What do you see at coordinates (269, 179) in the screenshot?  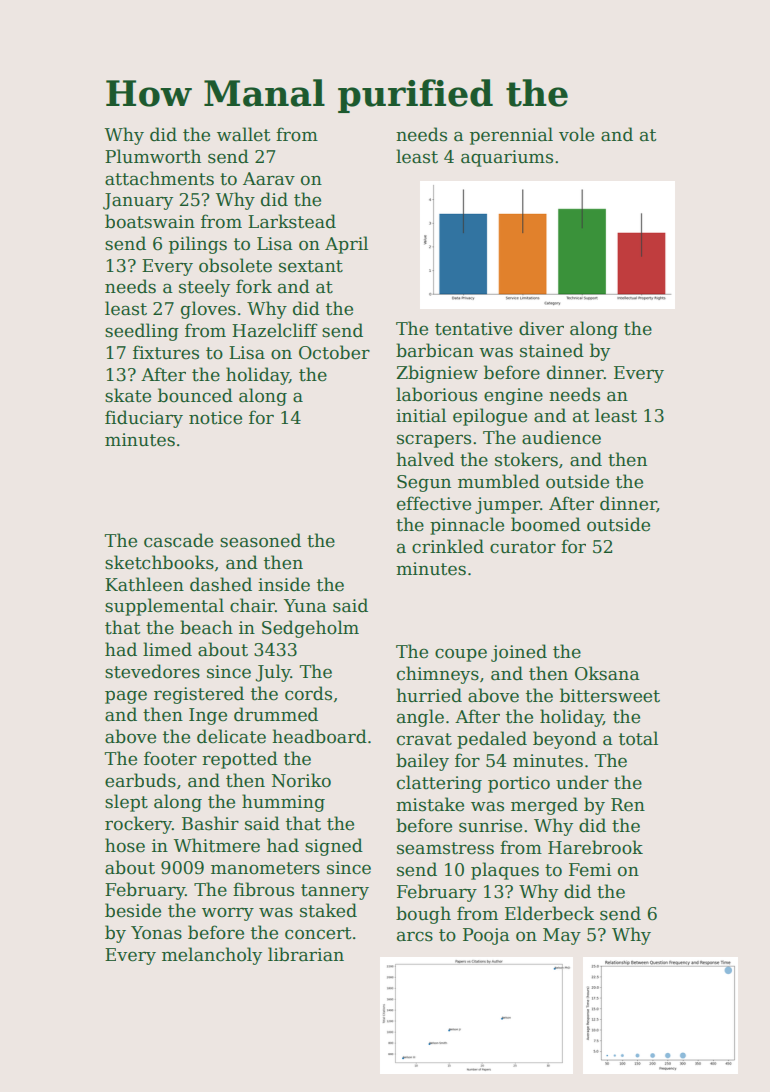 I see `Aarav` at bounding box center [269, 179].
